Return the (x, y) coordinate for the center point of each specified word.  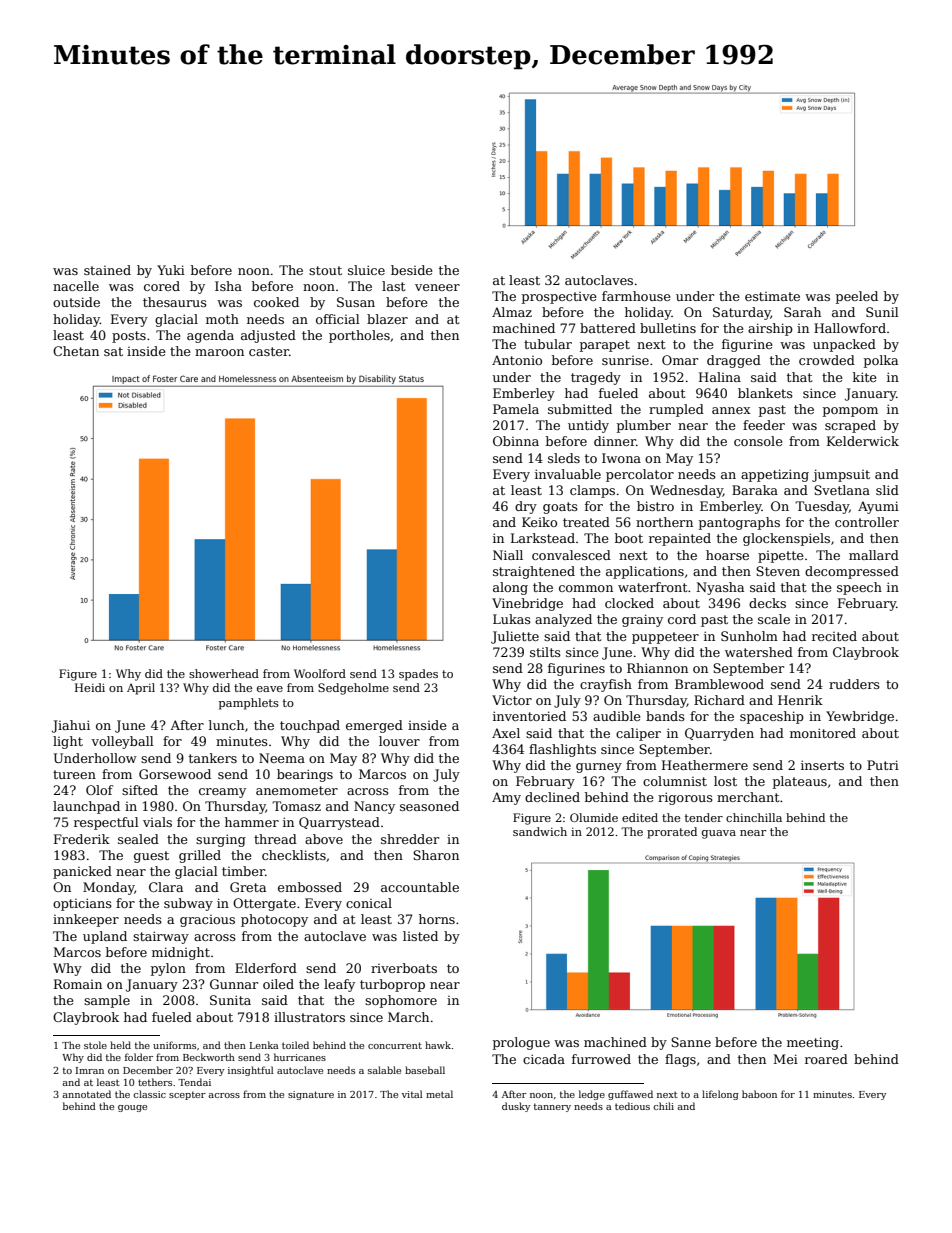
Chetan (76, 351)
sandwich (540, 831)
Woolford (320, 673)
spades (418, 675)
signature (311, 1095)
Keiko (539, 522)
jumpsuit (841, 475)
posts (129, 337)
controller (867, 522)
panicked (82, 872)
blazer (387, 319)
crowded (827, 360)
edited (640, 817)
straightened (534, 572)
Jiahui (71, 726)
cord (682, 619)
